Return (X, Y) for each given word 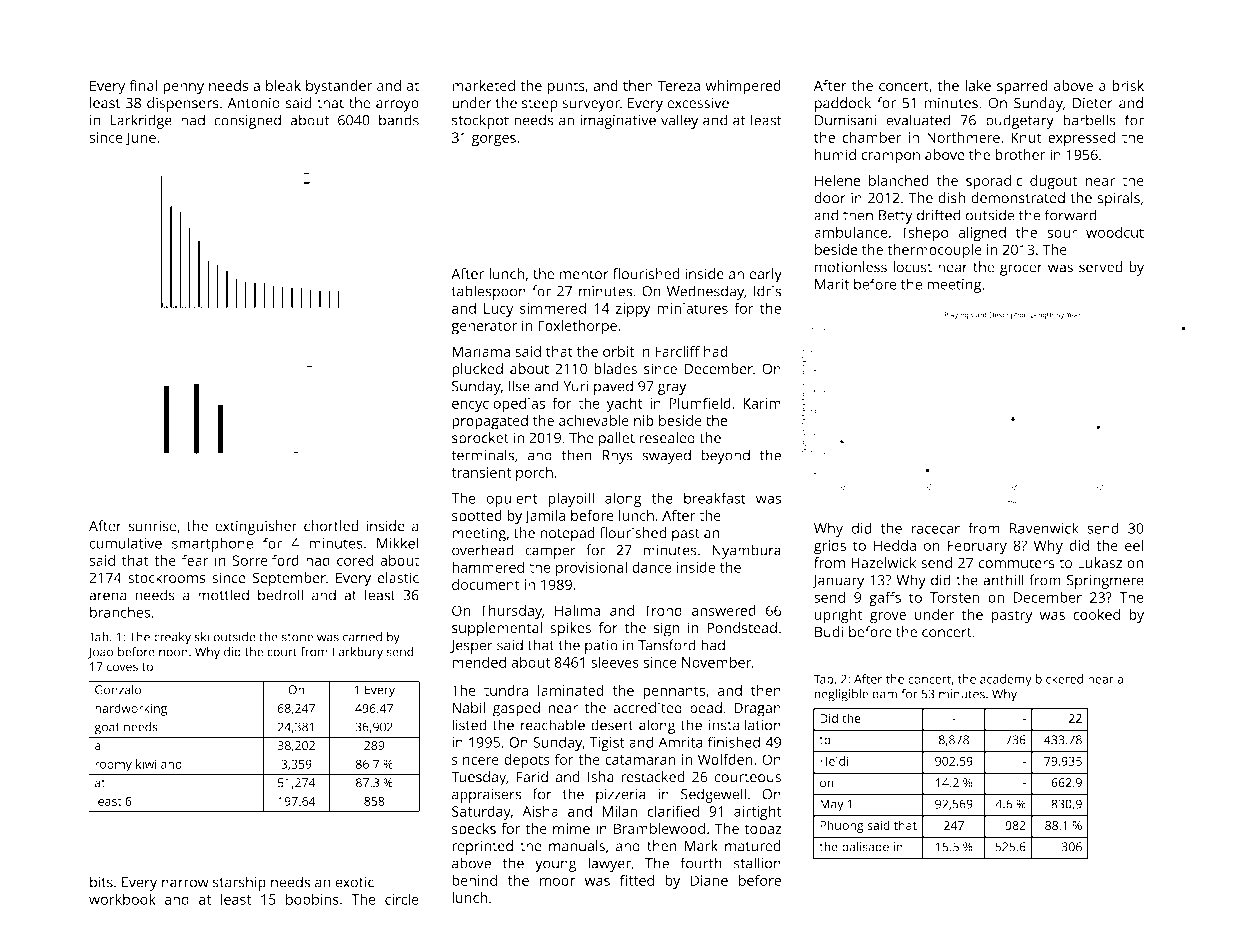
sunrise (152, 526)
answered (724, 610)
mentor (584, 275)
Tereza (679, 85)
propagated (490, 422)
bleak (283, 85)
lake (978, 85)
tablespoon (488, 292)
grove (888, 618)
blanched (899, 180)
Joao (101, 653)
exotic (354, 882)
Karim (762, 403)
